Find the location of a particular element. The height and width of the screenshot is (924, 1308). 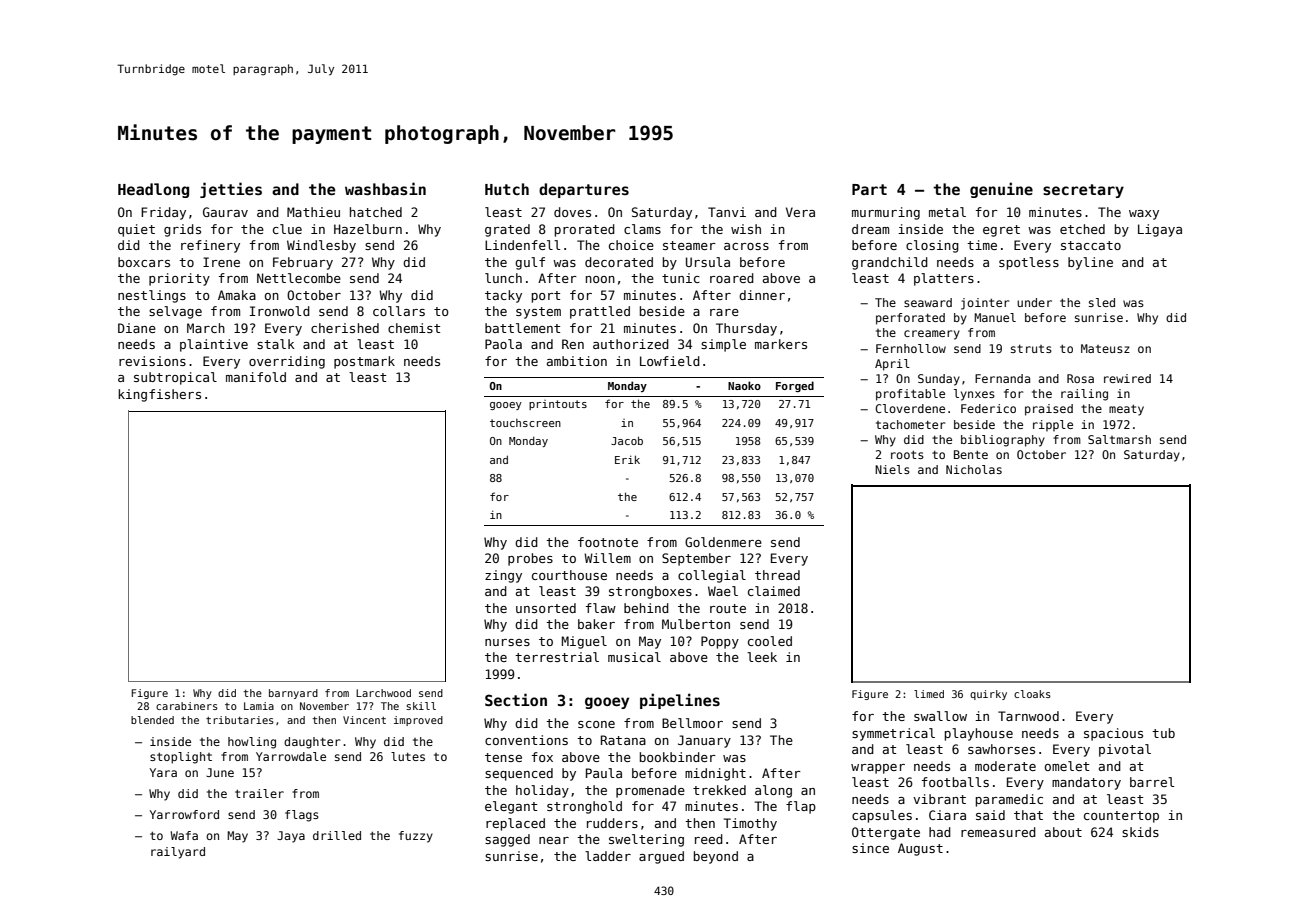

cloaks is located at coordinates (1032, 694).
